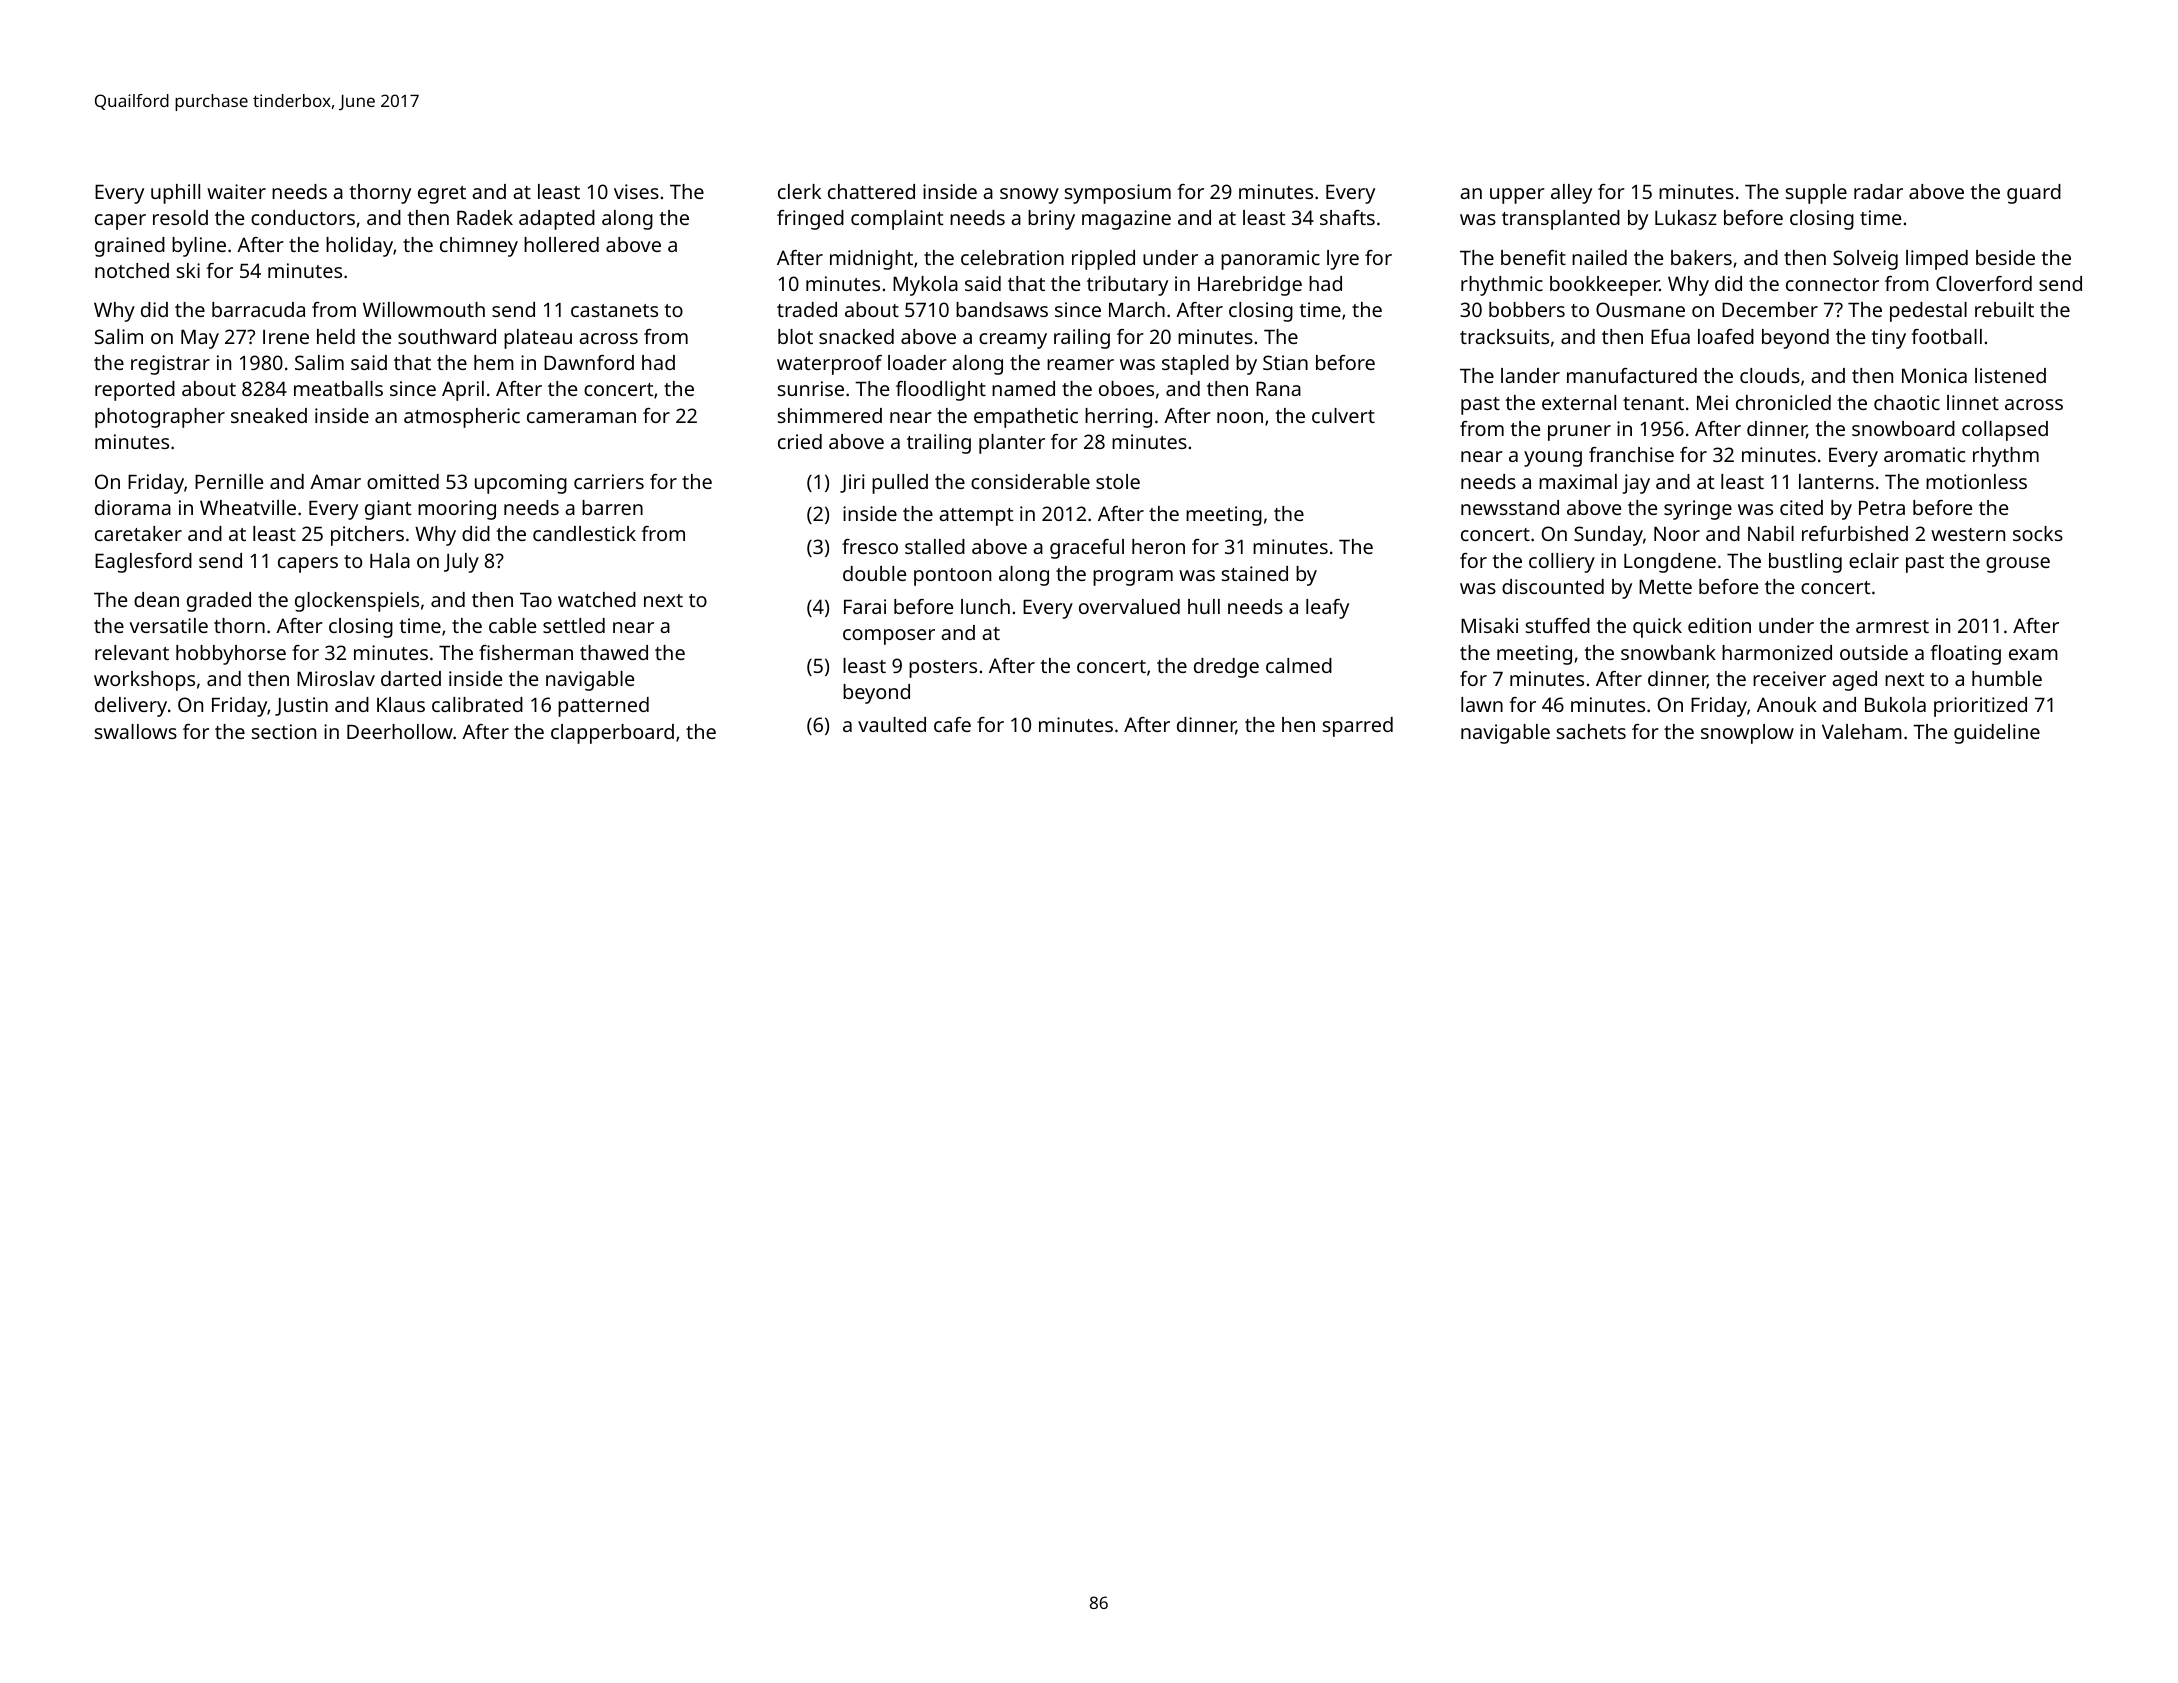 This document has width=2178, height=1683. I want to click on Farai, so click(865, 606).
